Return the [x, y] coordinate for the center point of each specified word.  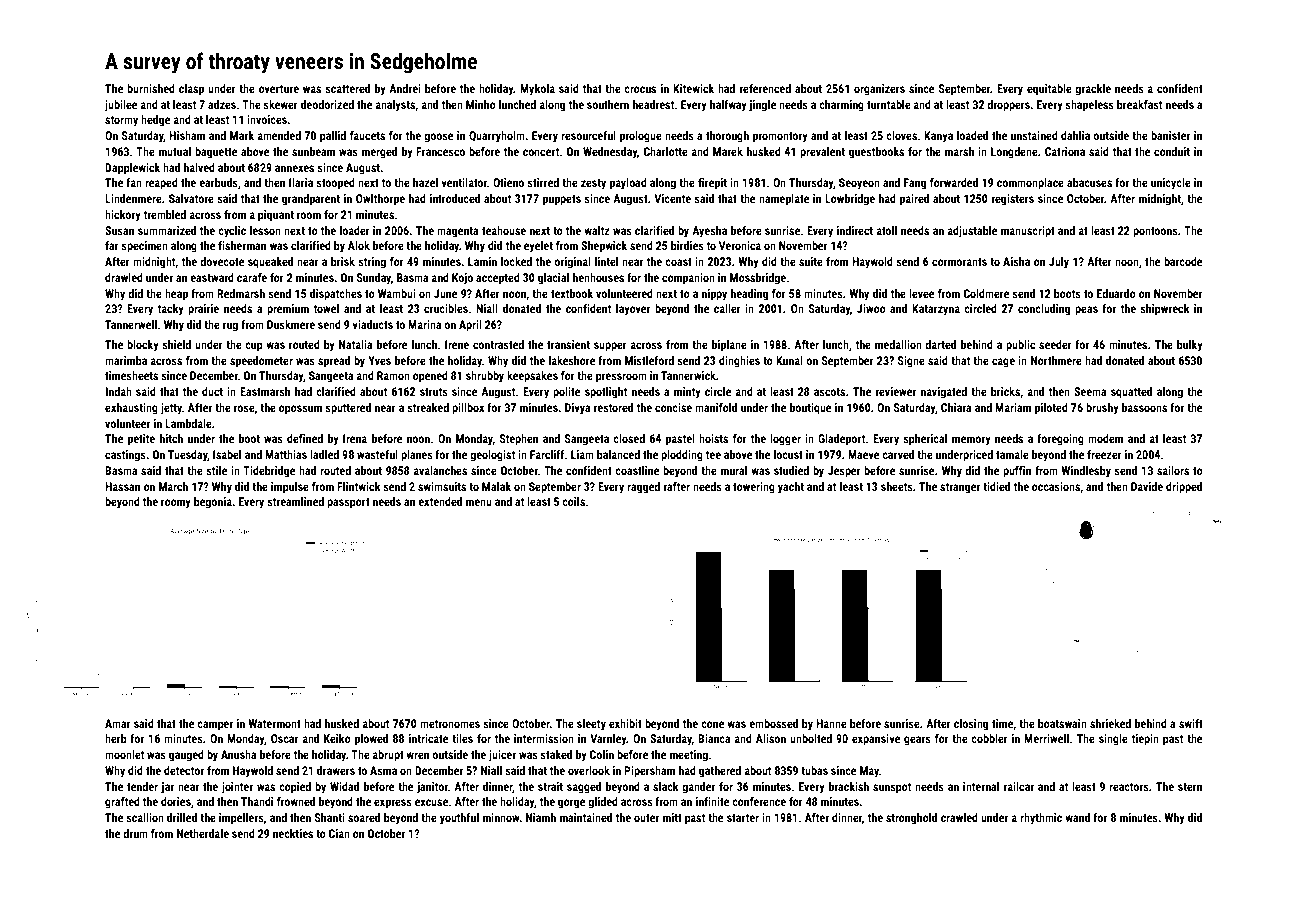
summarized [167, 230]
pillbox [468, 409]
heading [749, 295]
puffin [1017, 472]
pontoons [1155, 232]
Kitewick [693, 88]
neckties [293, 833]
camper [215, 726]
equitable [1049, 90]
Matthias [286, 454]
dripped [1184, 488]
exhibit [625, 723]
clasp [191, 90]
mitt [672, 817]
